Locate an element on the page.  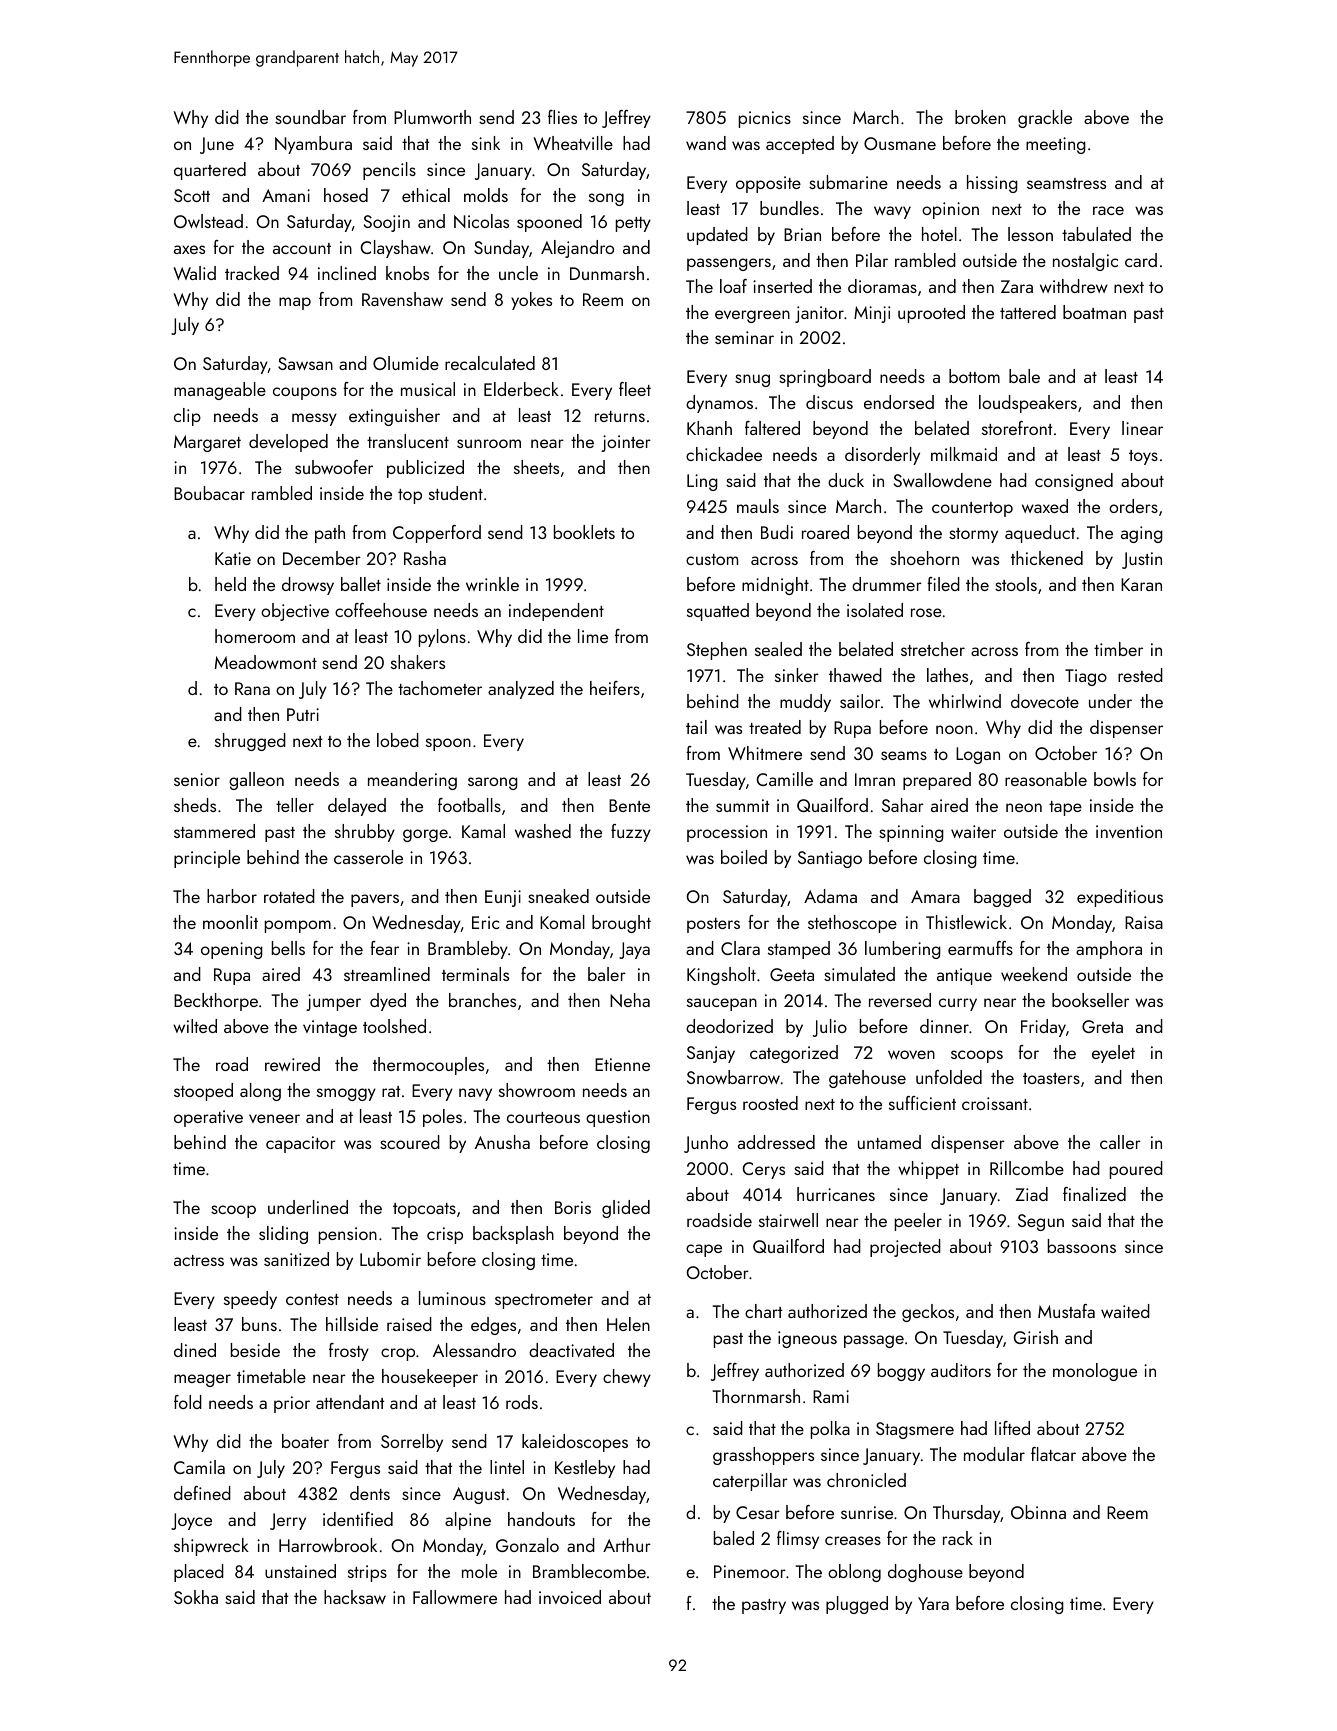
housekeeper is located at coordinates (430, 1378).
